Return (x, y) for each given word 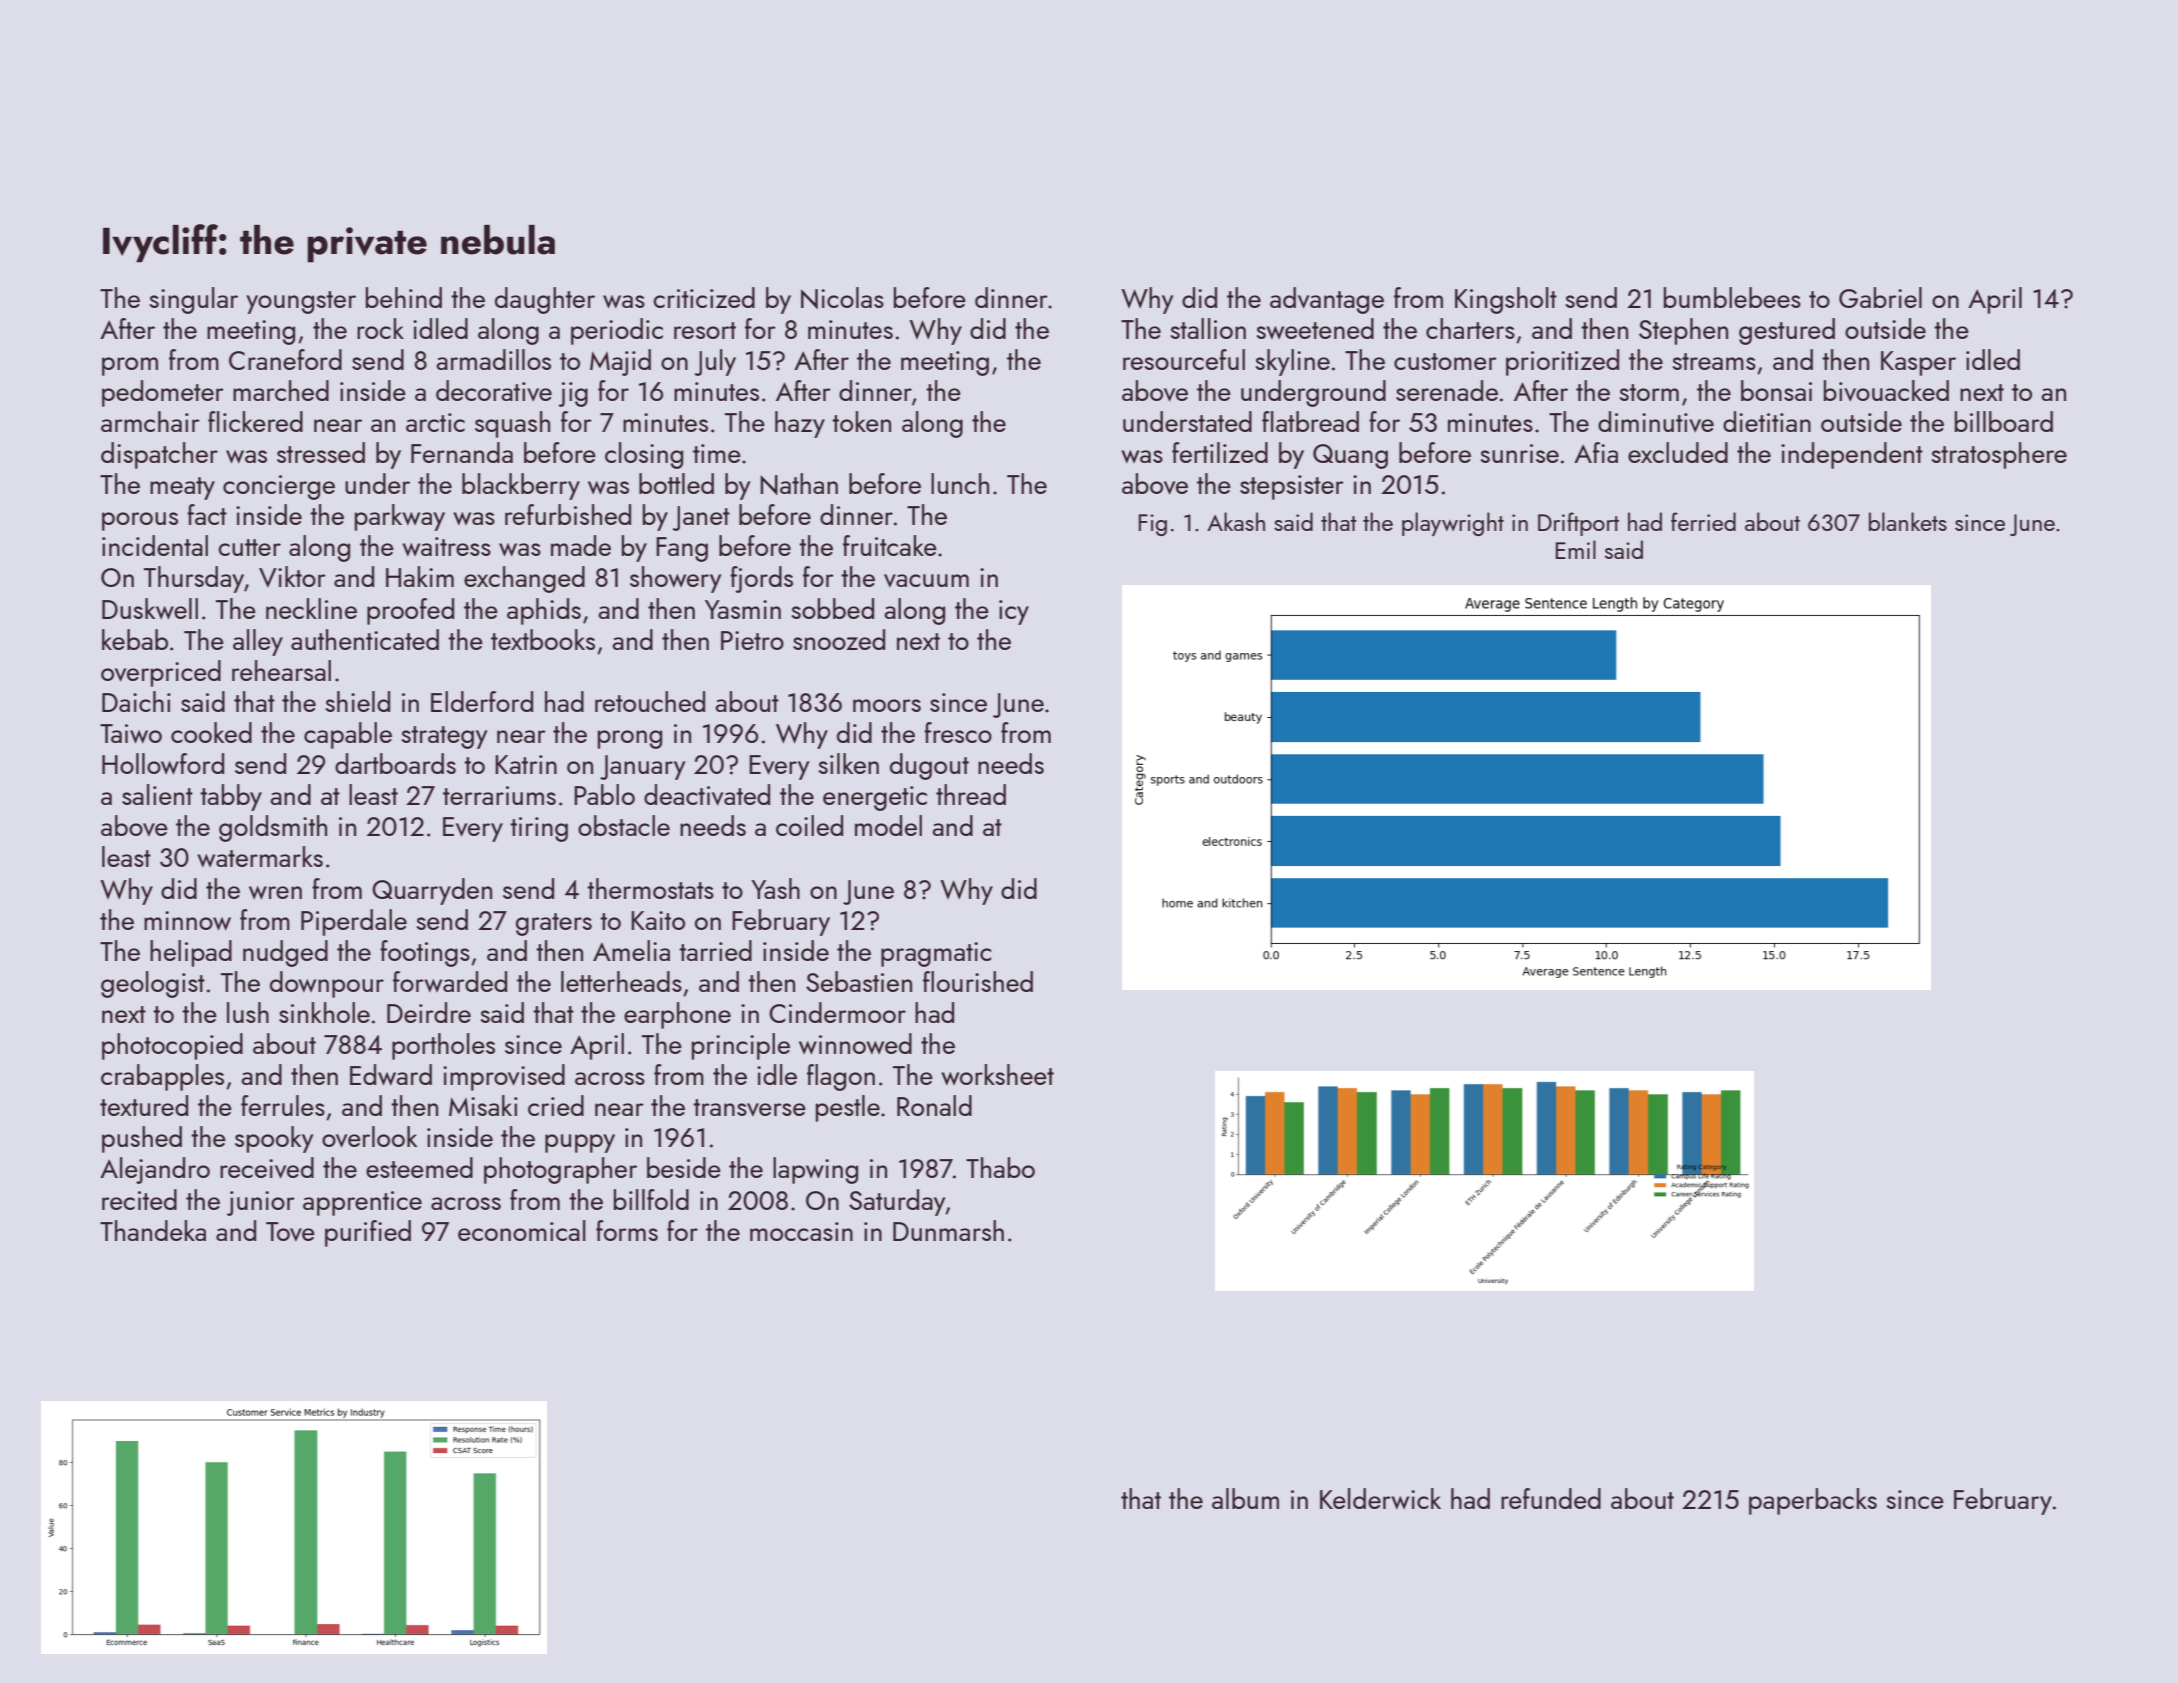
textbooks (543, 639)
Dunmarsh (948, 1230)
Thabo (1000, 1167)
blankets (1908, 521)
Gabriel (1880, 297)
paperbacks (1813, 1501)
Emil (1576, 549)
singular (194, 300)
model (888, 825)
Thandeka (153, 1230)
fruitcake (890, 545)
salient (157, 794)
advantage (1327, 300)
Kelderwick (1380, 1498)
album (1245, 1498)
